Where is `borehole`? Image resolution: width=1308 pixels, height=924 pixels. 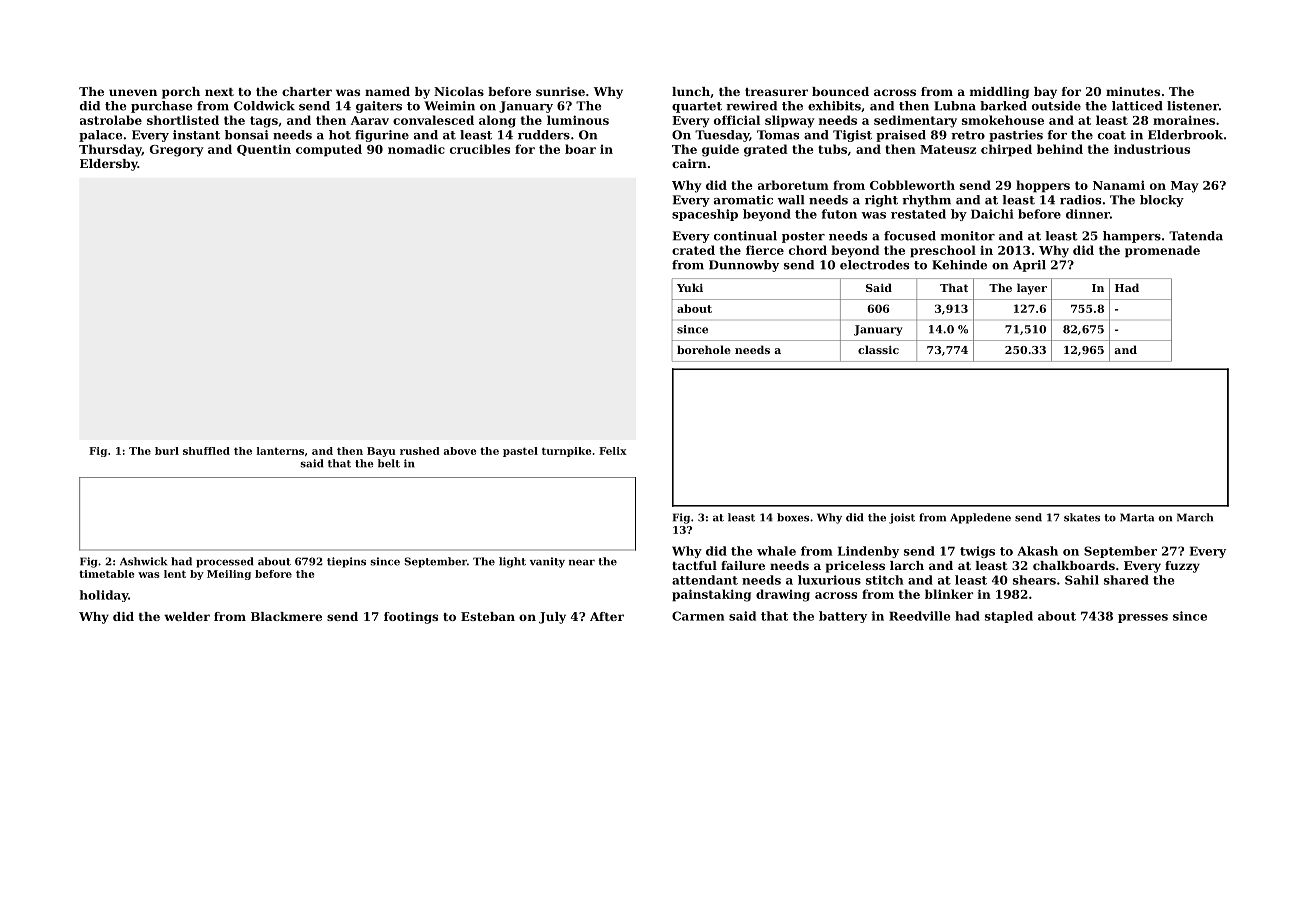
borehole is located at coordinates (704, 349).
